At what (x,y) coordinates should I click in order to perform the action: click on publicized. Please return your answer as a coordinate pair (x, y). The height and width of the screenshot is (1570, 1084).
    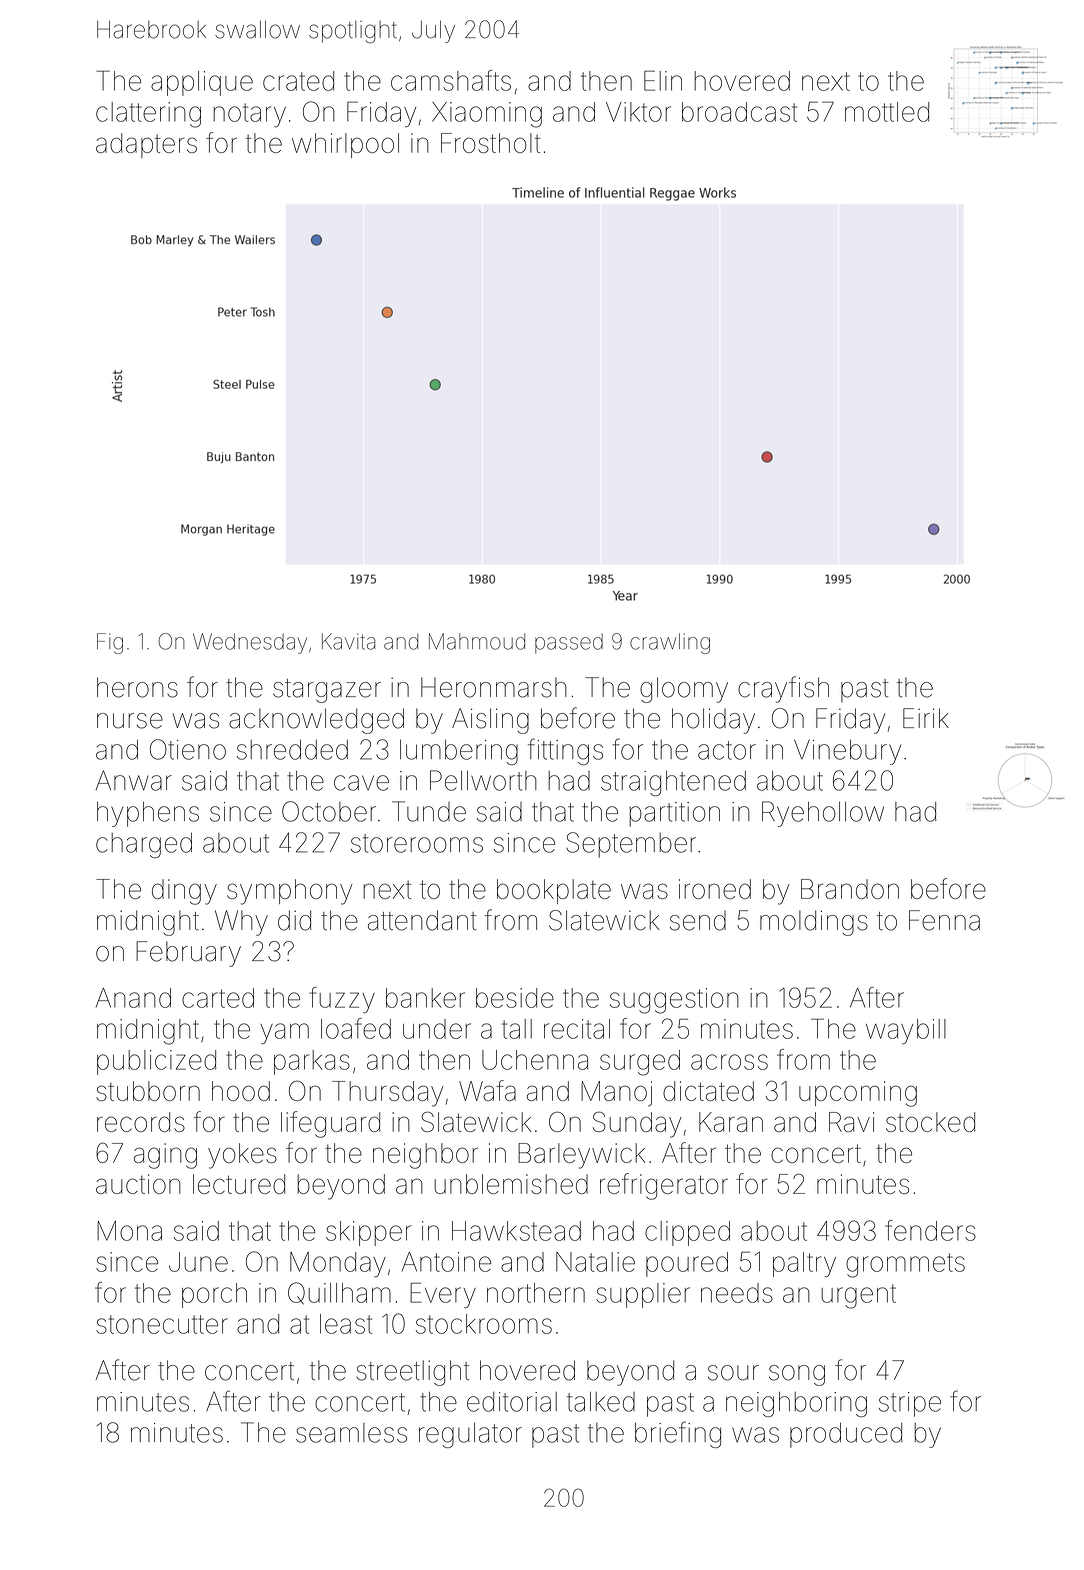
    Looking at the image, I should click on (156, 1062).
